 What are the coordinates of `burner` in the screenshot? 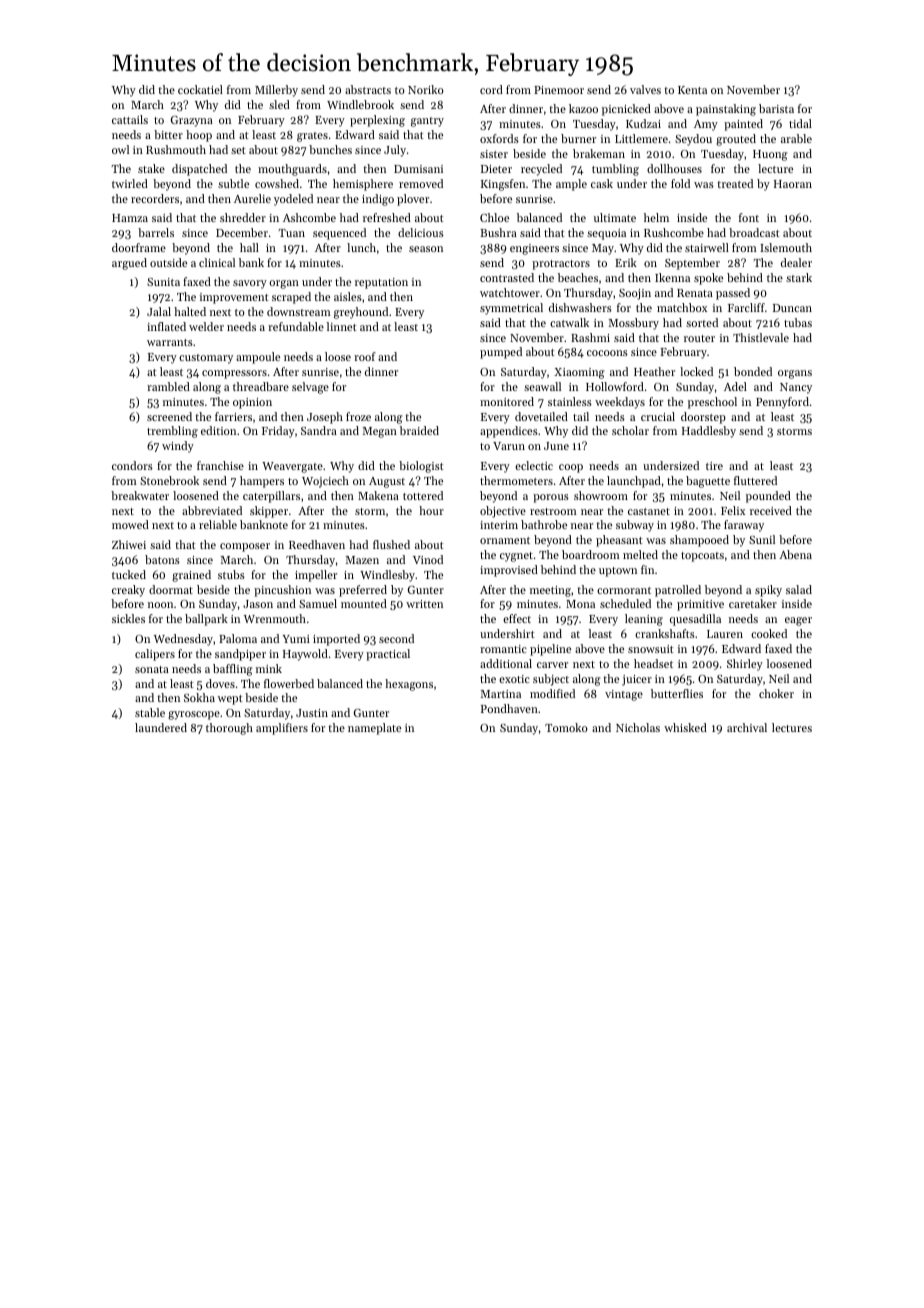 It's located at (578, 138).
